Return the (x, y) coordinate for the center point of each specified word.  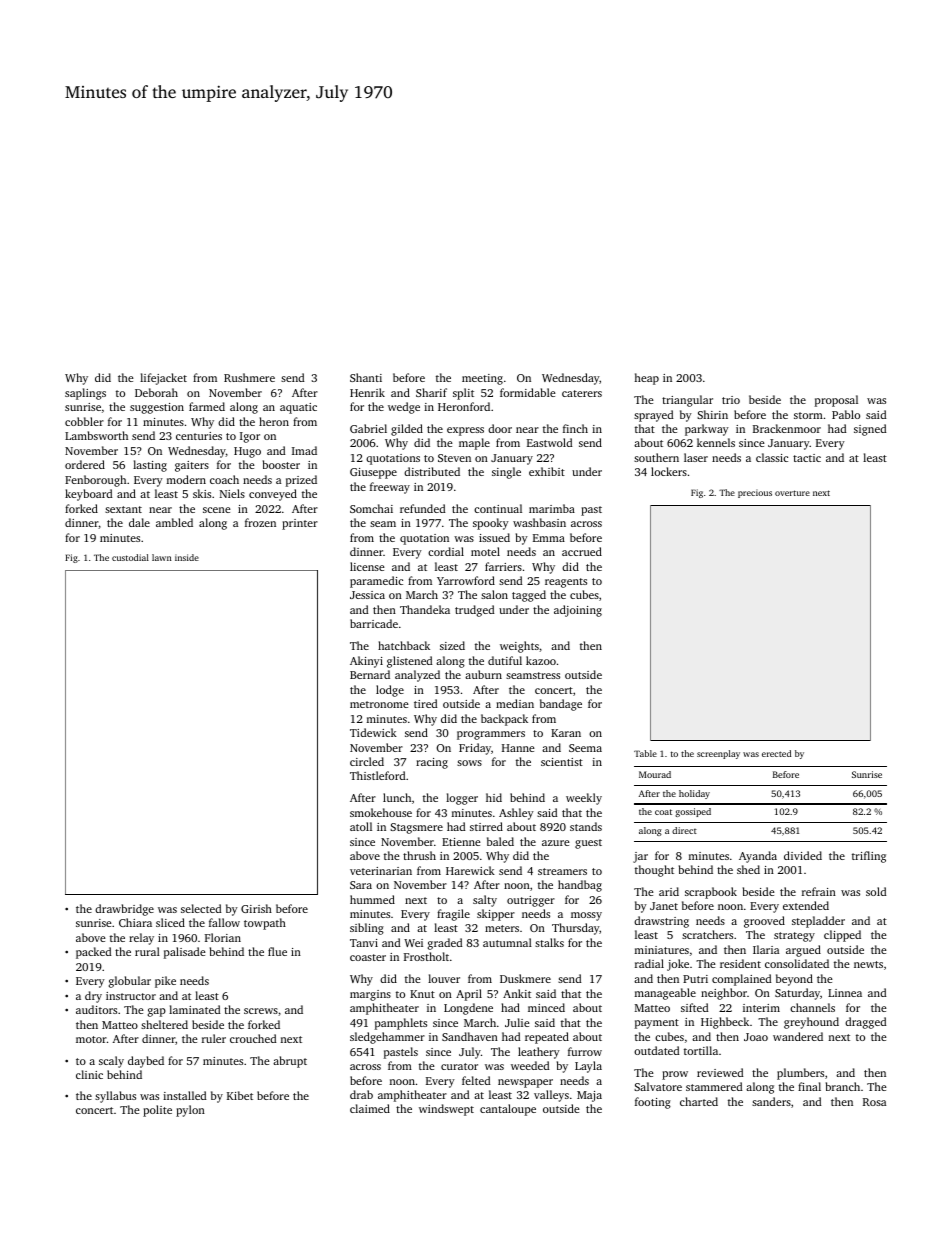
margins (370, 995)
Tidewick (373, 732)
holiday (694, 794)
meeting (482, 379)
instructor (131, 996)
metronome (379, 704)
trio (731, 400)
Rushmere (249, 377)
